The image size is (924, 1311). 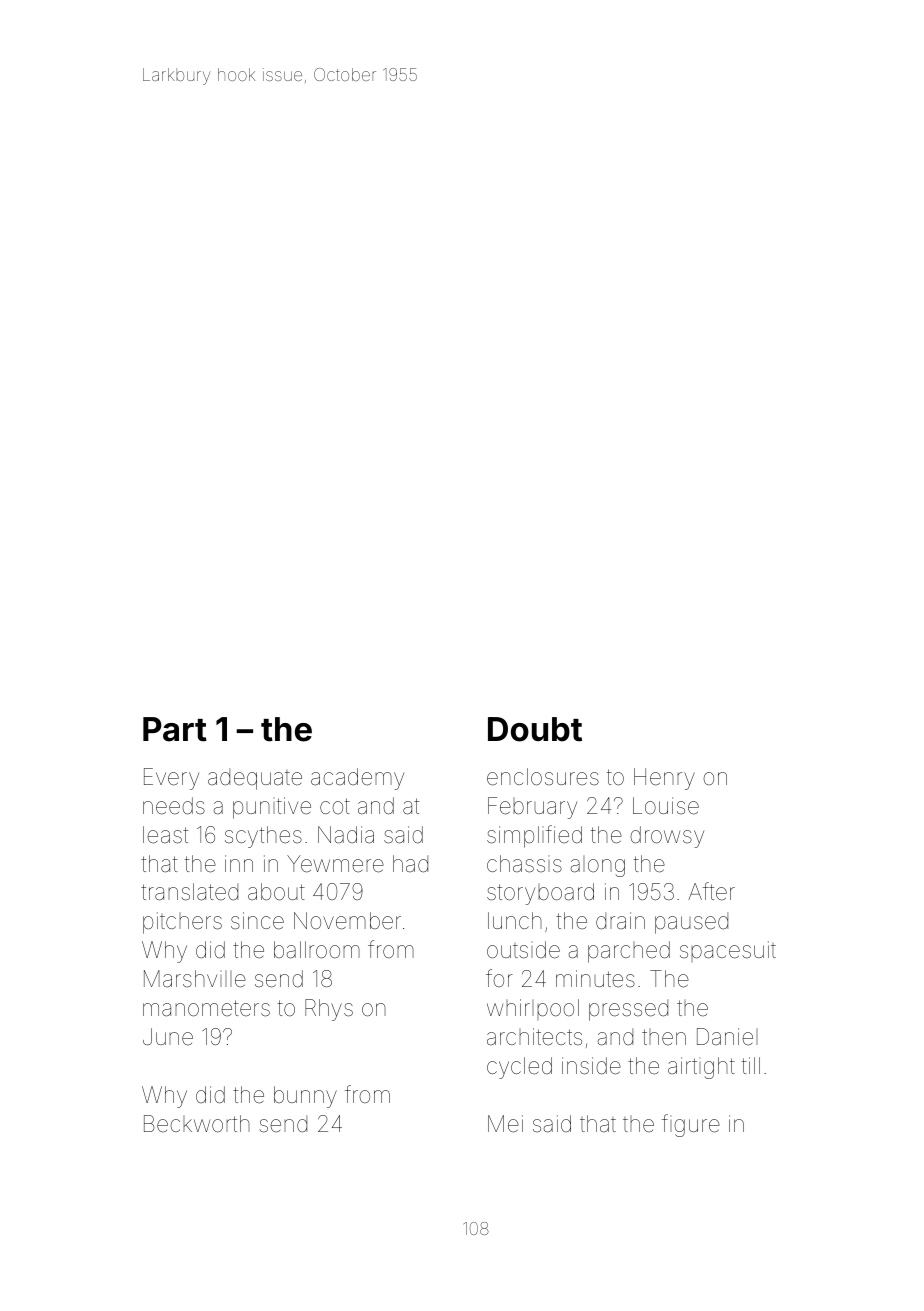 I want to click on Henry, so click(x=664, y=779).
